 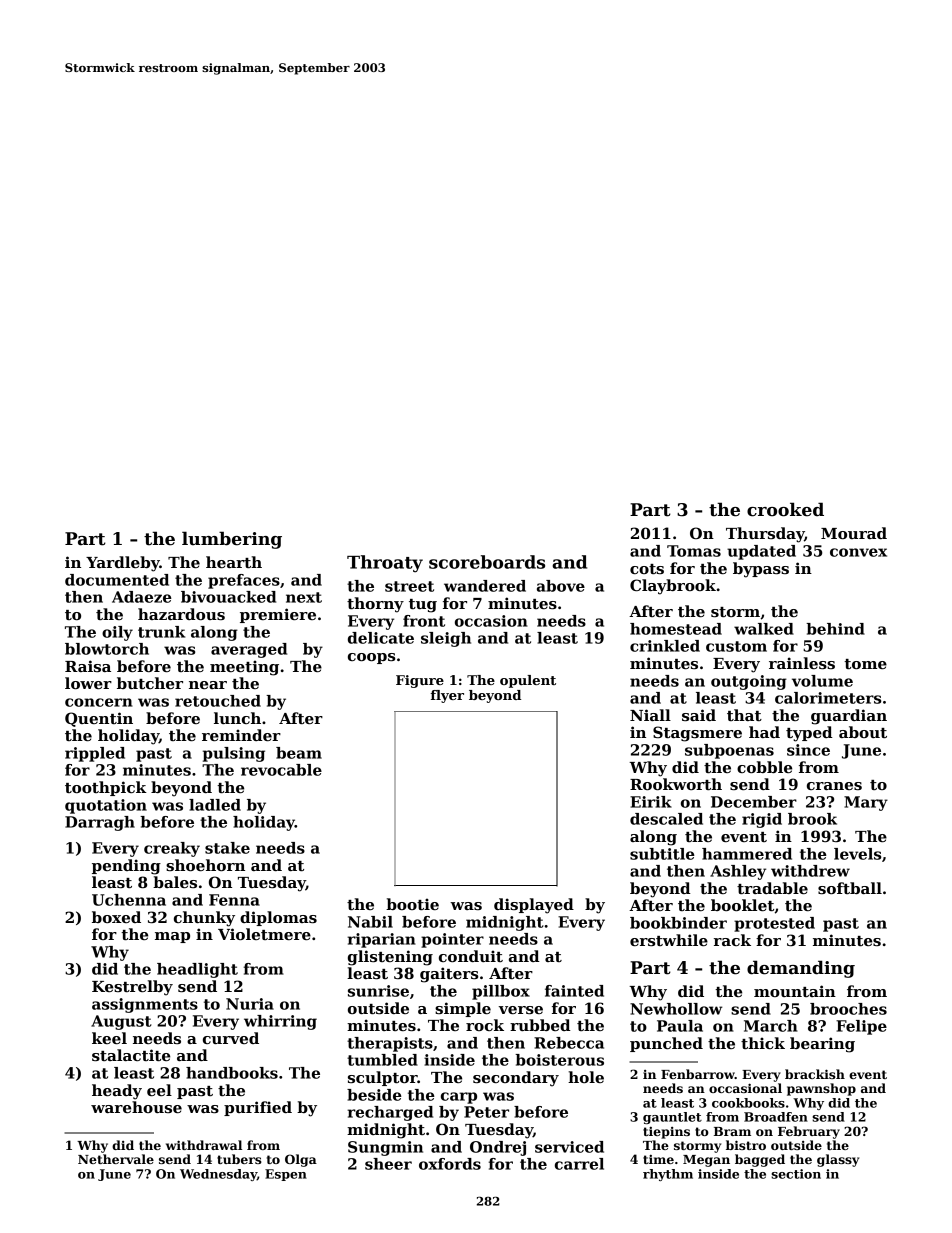 What do you see at coordinates (218, 1175) in the page?
I see `Wednesday` at bounding box center [218, 1175].
